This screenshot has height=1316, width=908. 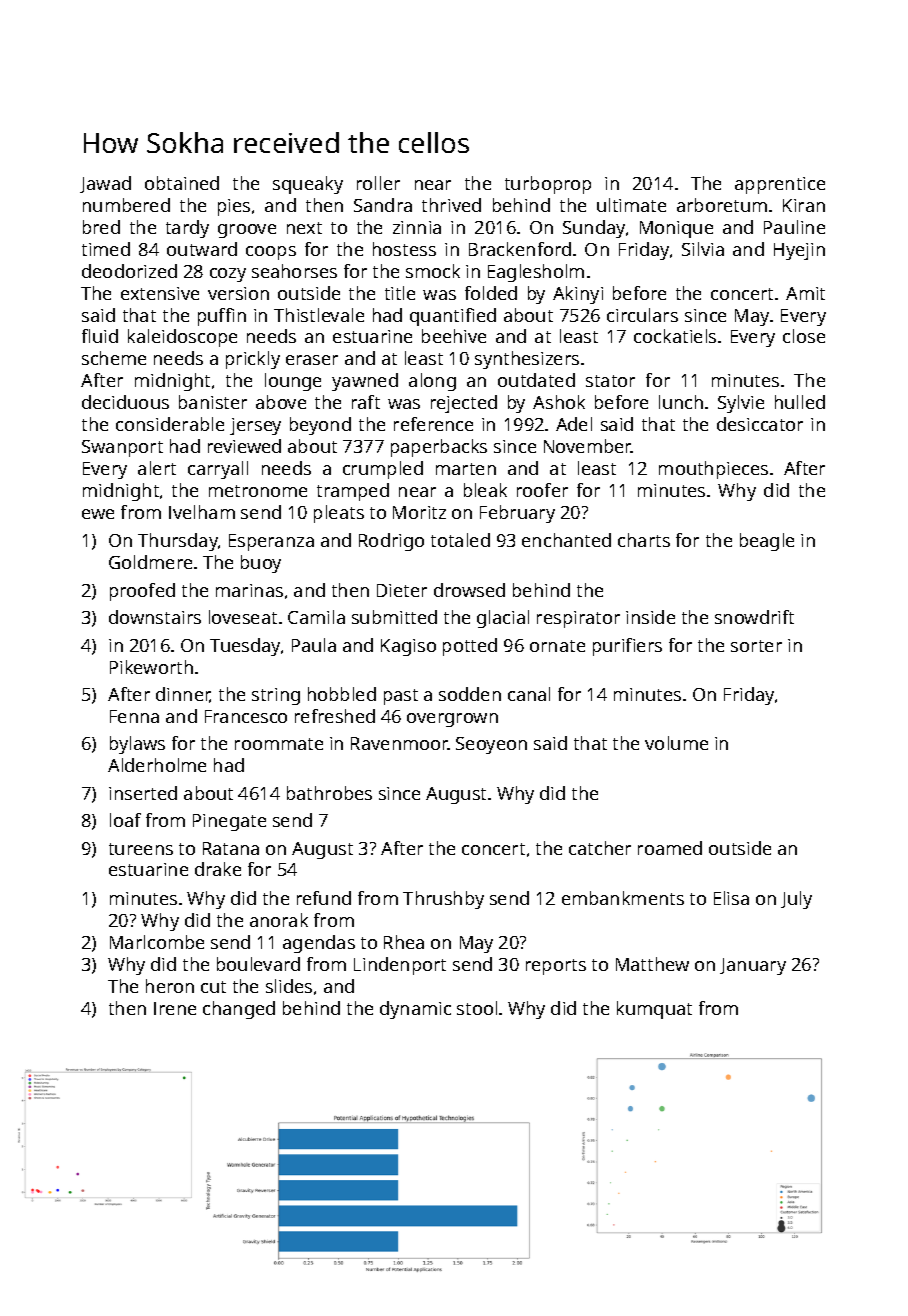 I want to click on Francesco, so click(x=246, y=716).
